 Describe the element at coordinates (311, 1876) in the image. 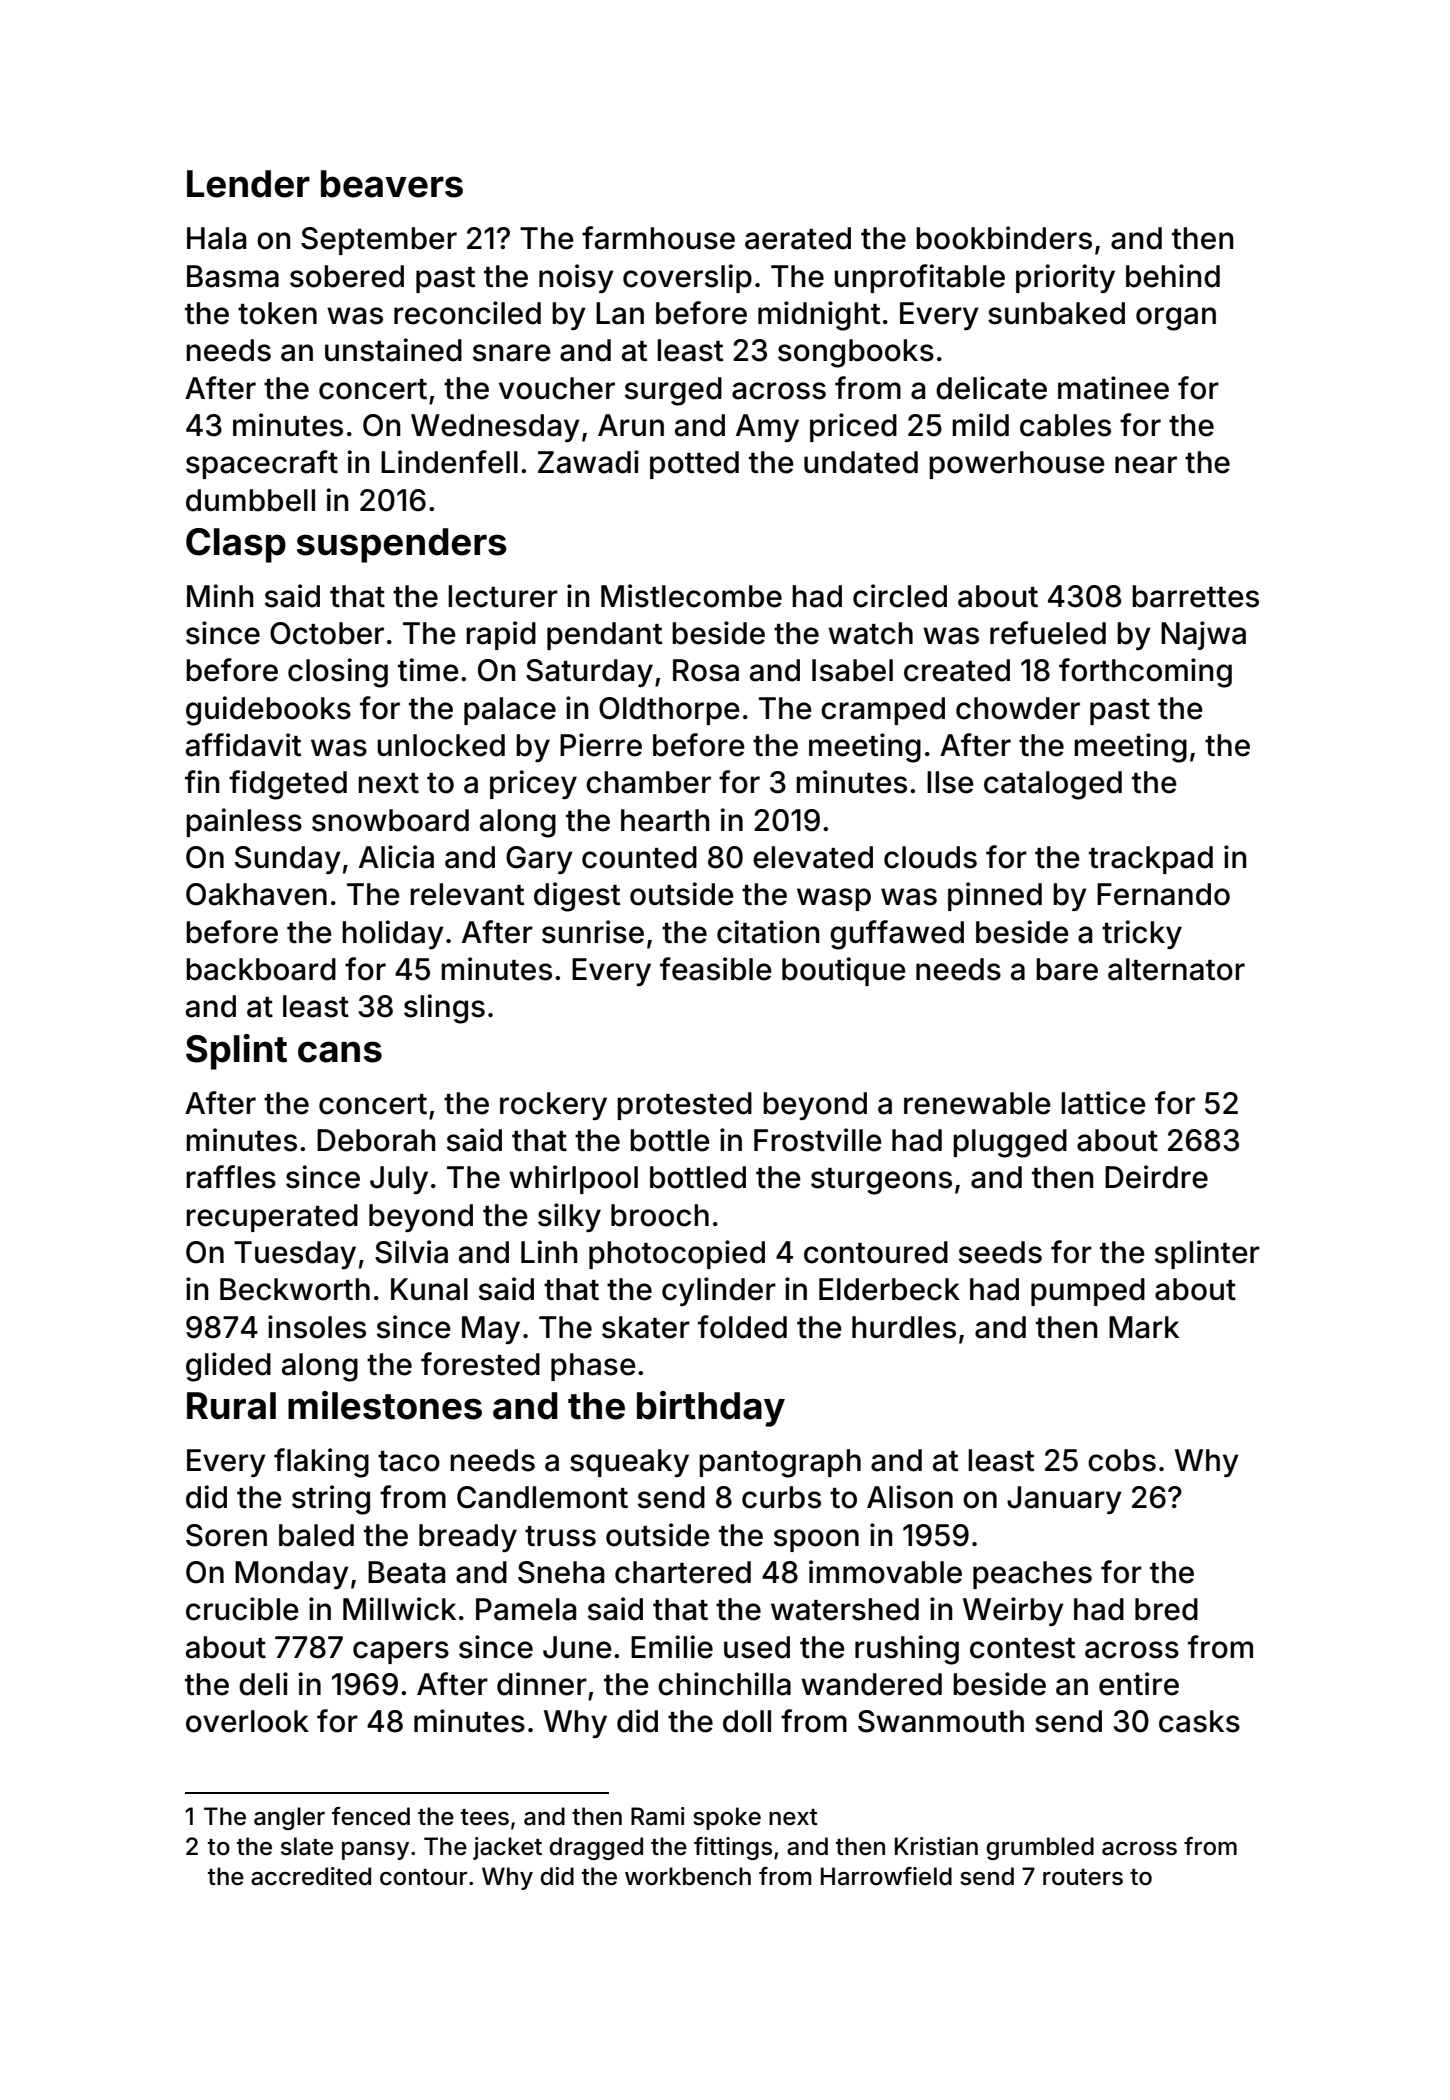

I see `accredited` at that location.
